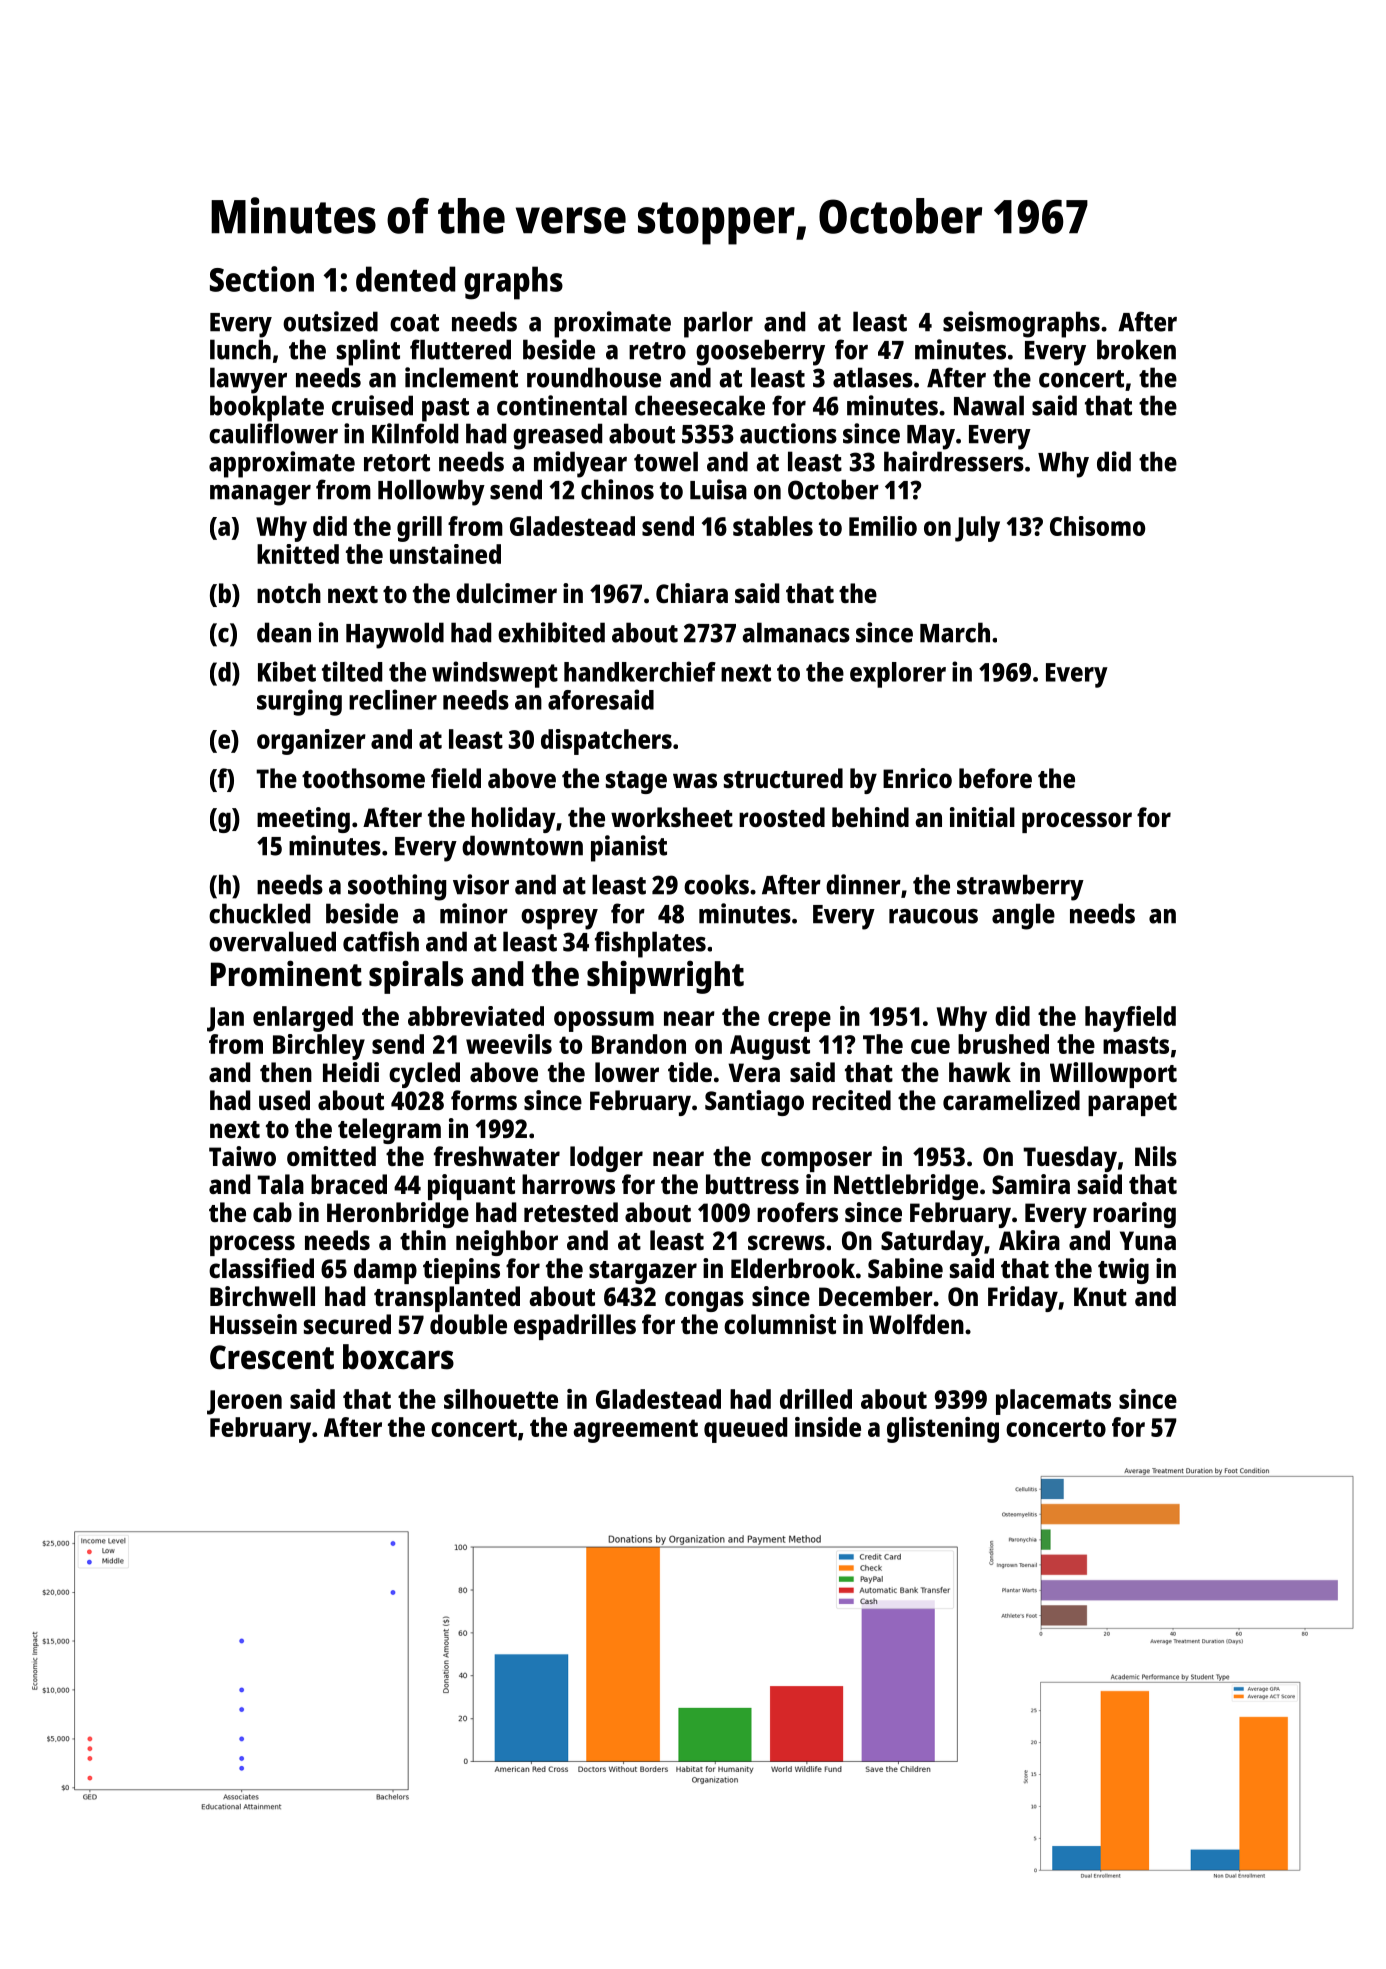 The image size is (1386, 1969). What do you see at coordinates (303, 820) in the page?
I see `meeting` at bounding box center [303, 820].
